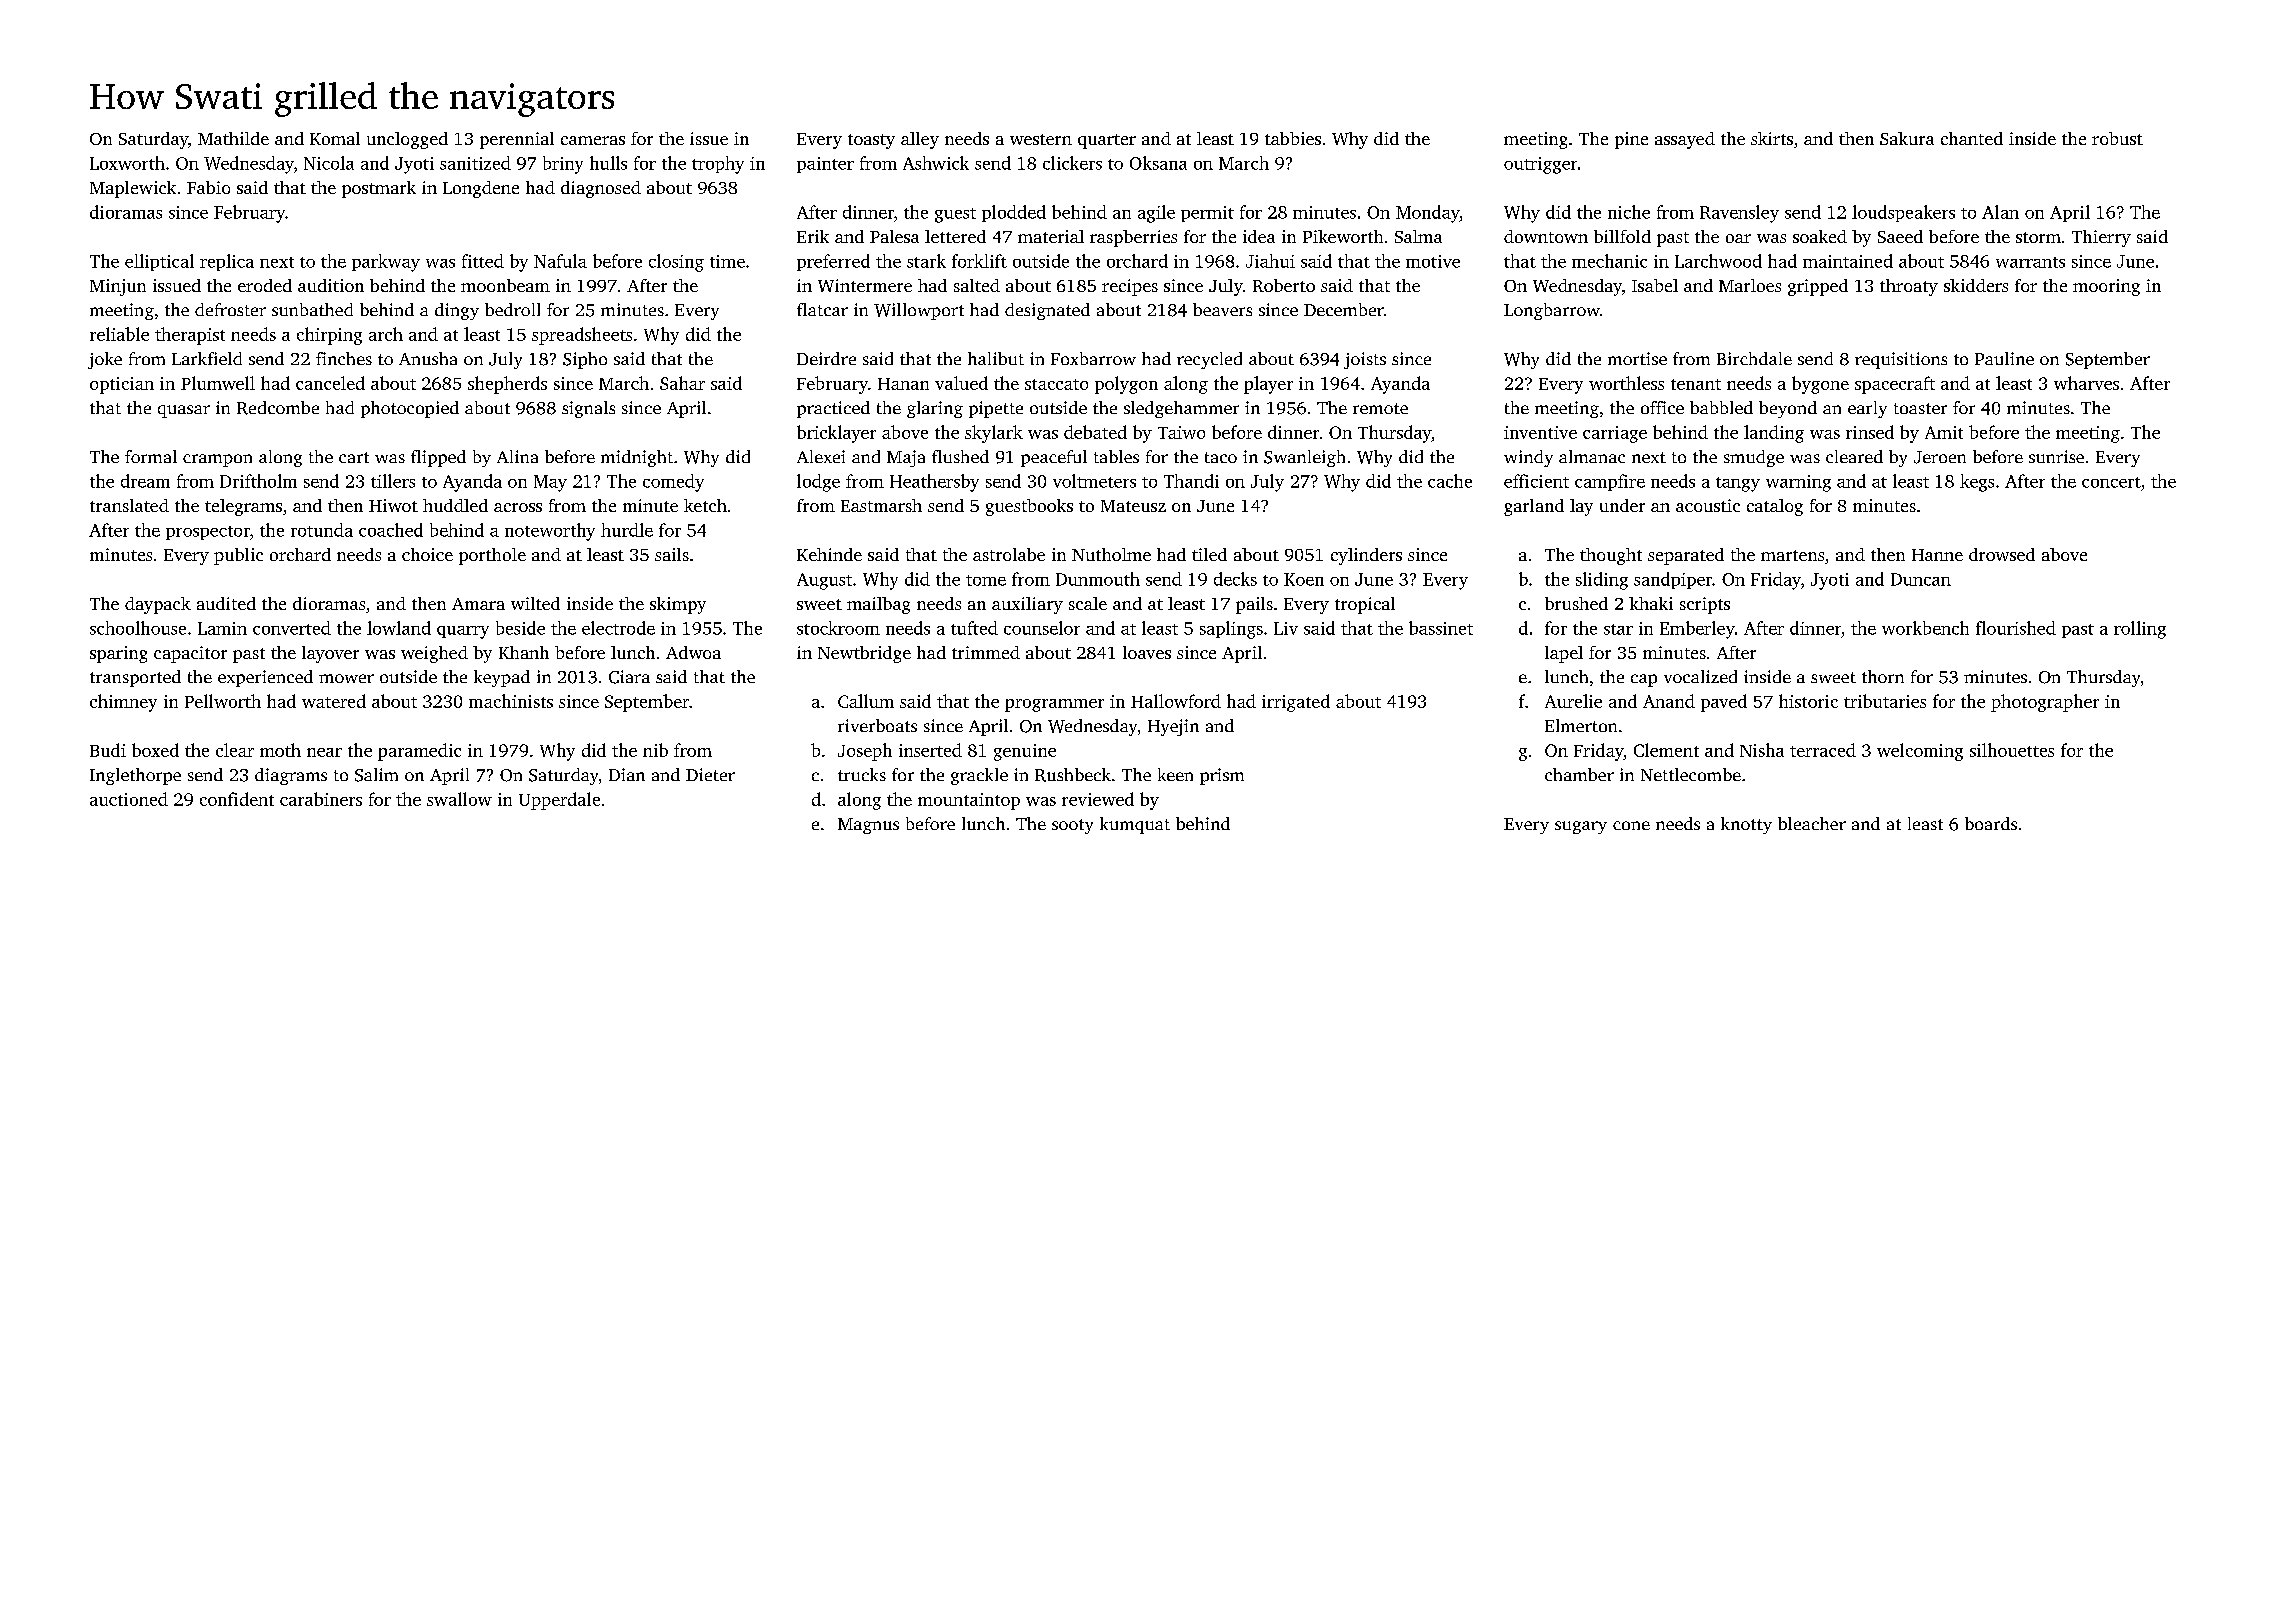  Describe the element at coordinates (1977, 483) in the page. I see `kegs` at that location.
